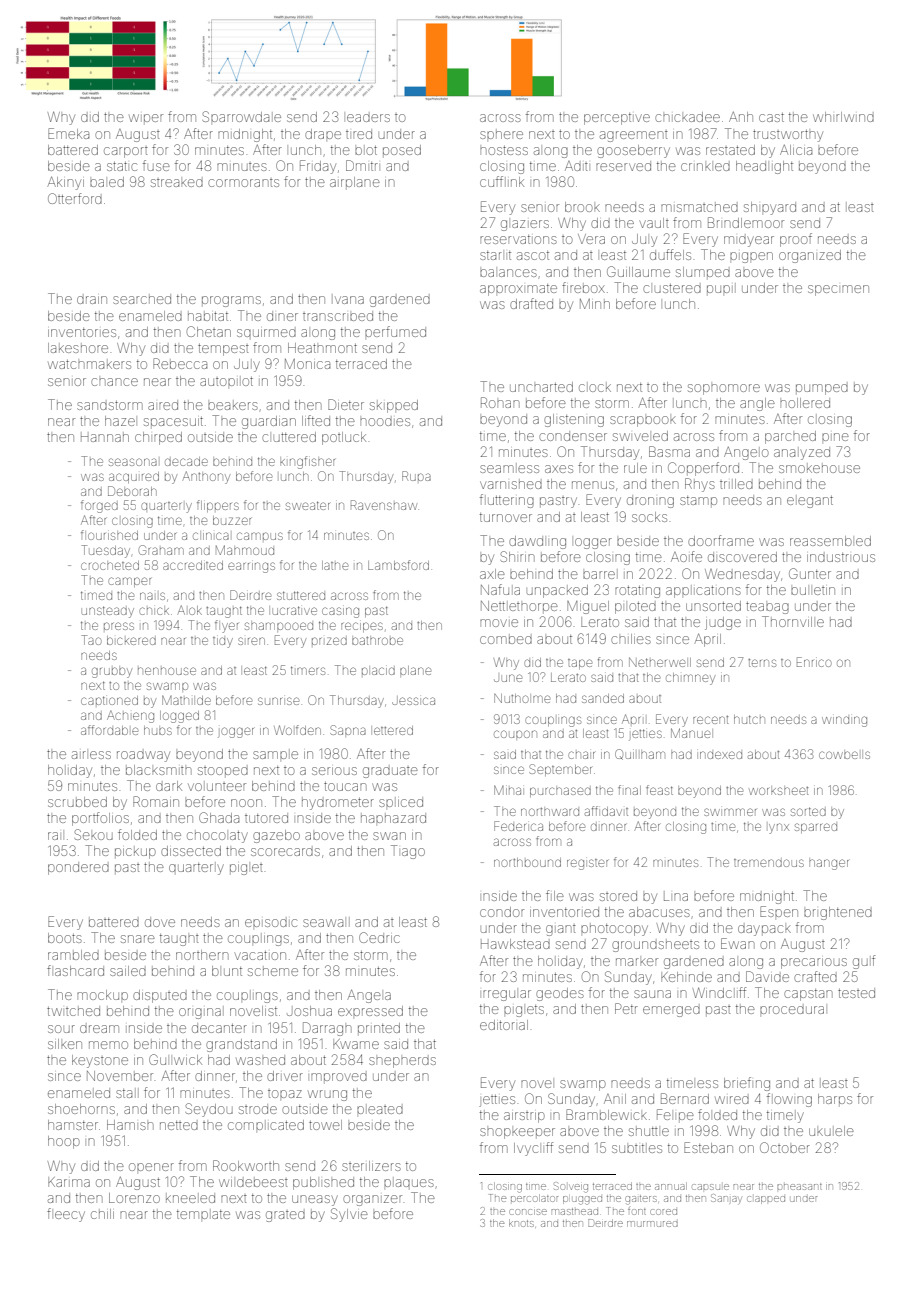 The height and width of the screenshot is (1308, 924). What do you see at coordinates (816, 828) in the screenshot?
I see `sparred` at bounding box center [816, 828].
